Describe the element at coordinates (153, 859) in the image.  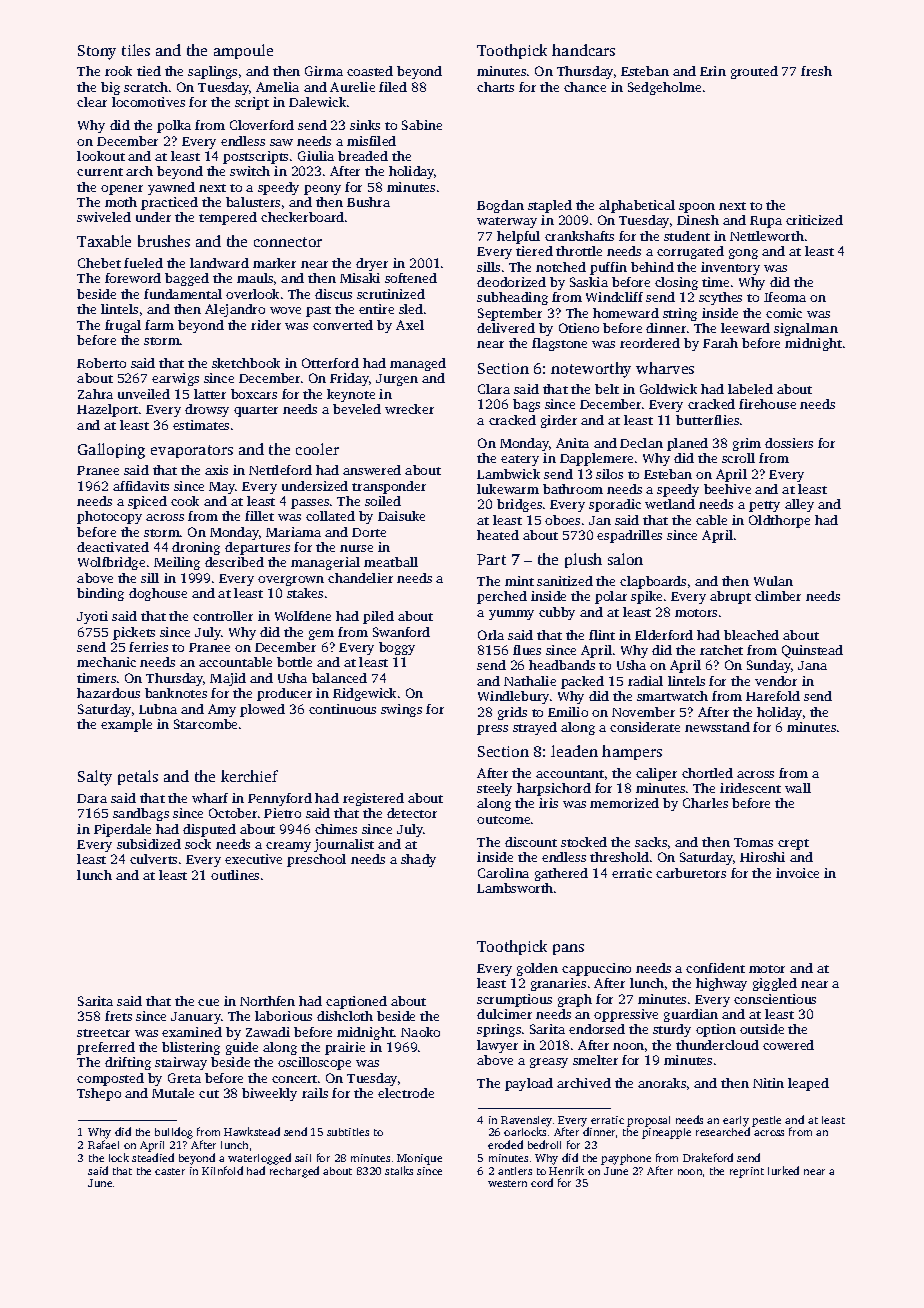
I see `culverts` at that location.
